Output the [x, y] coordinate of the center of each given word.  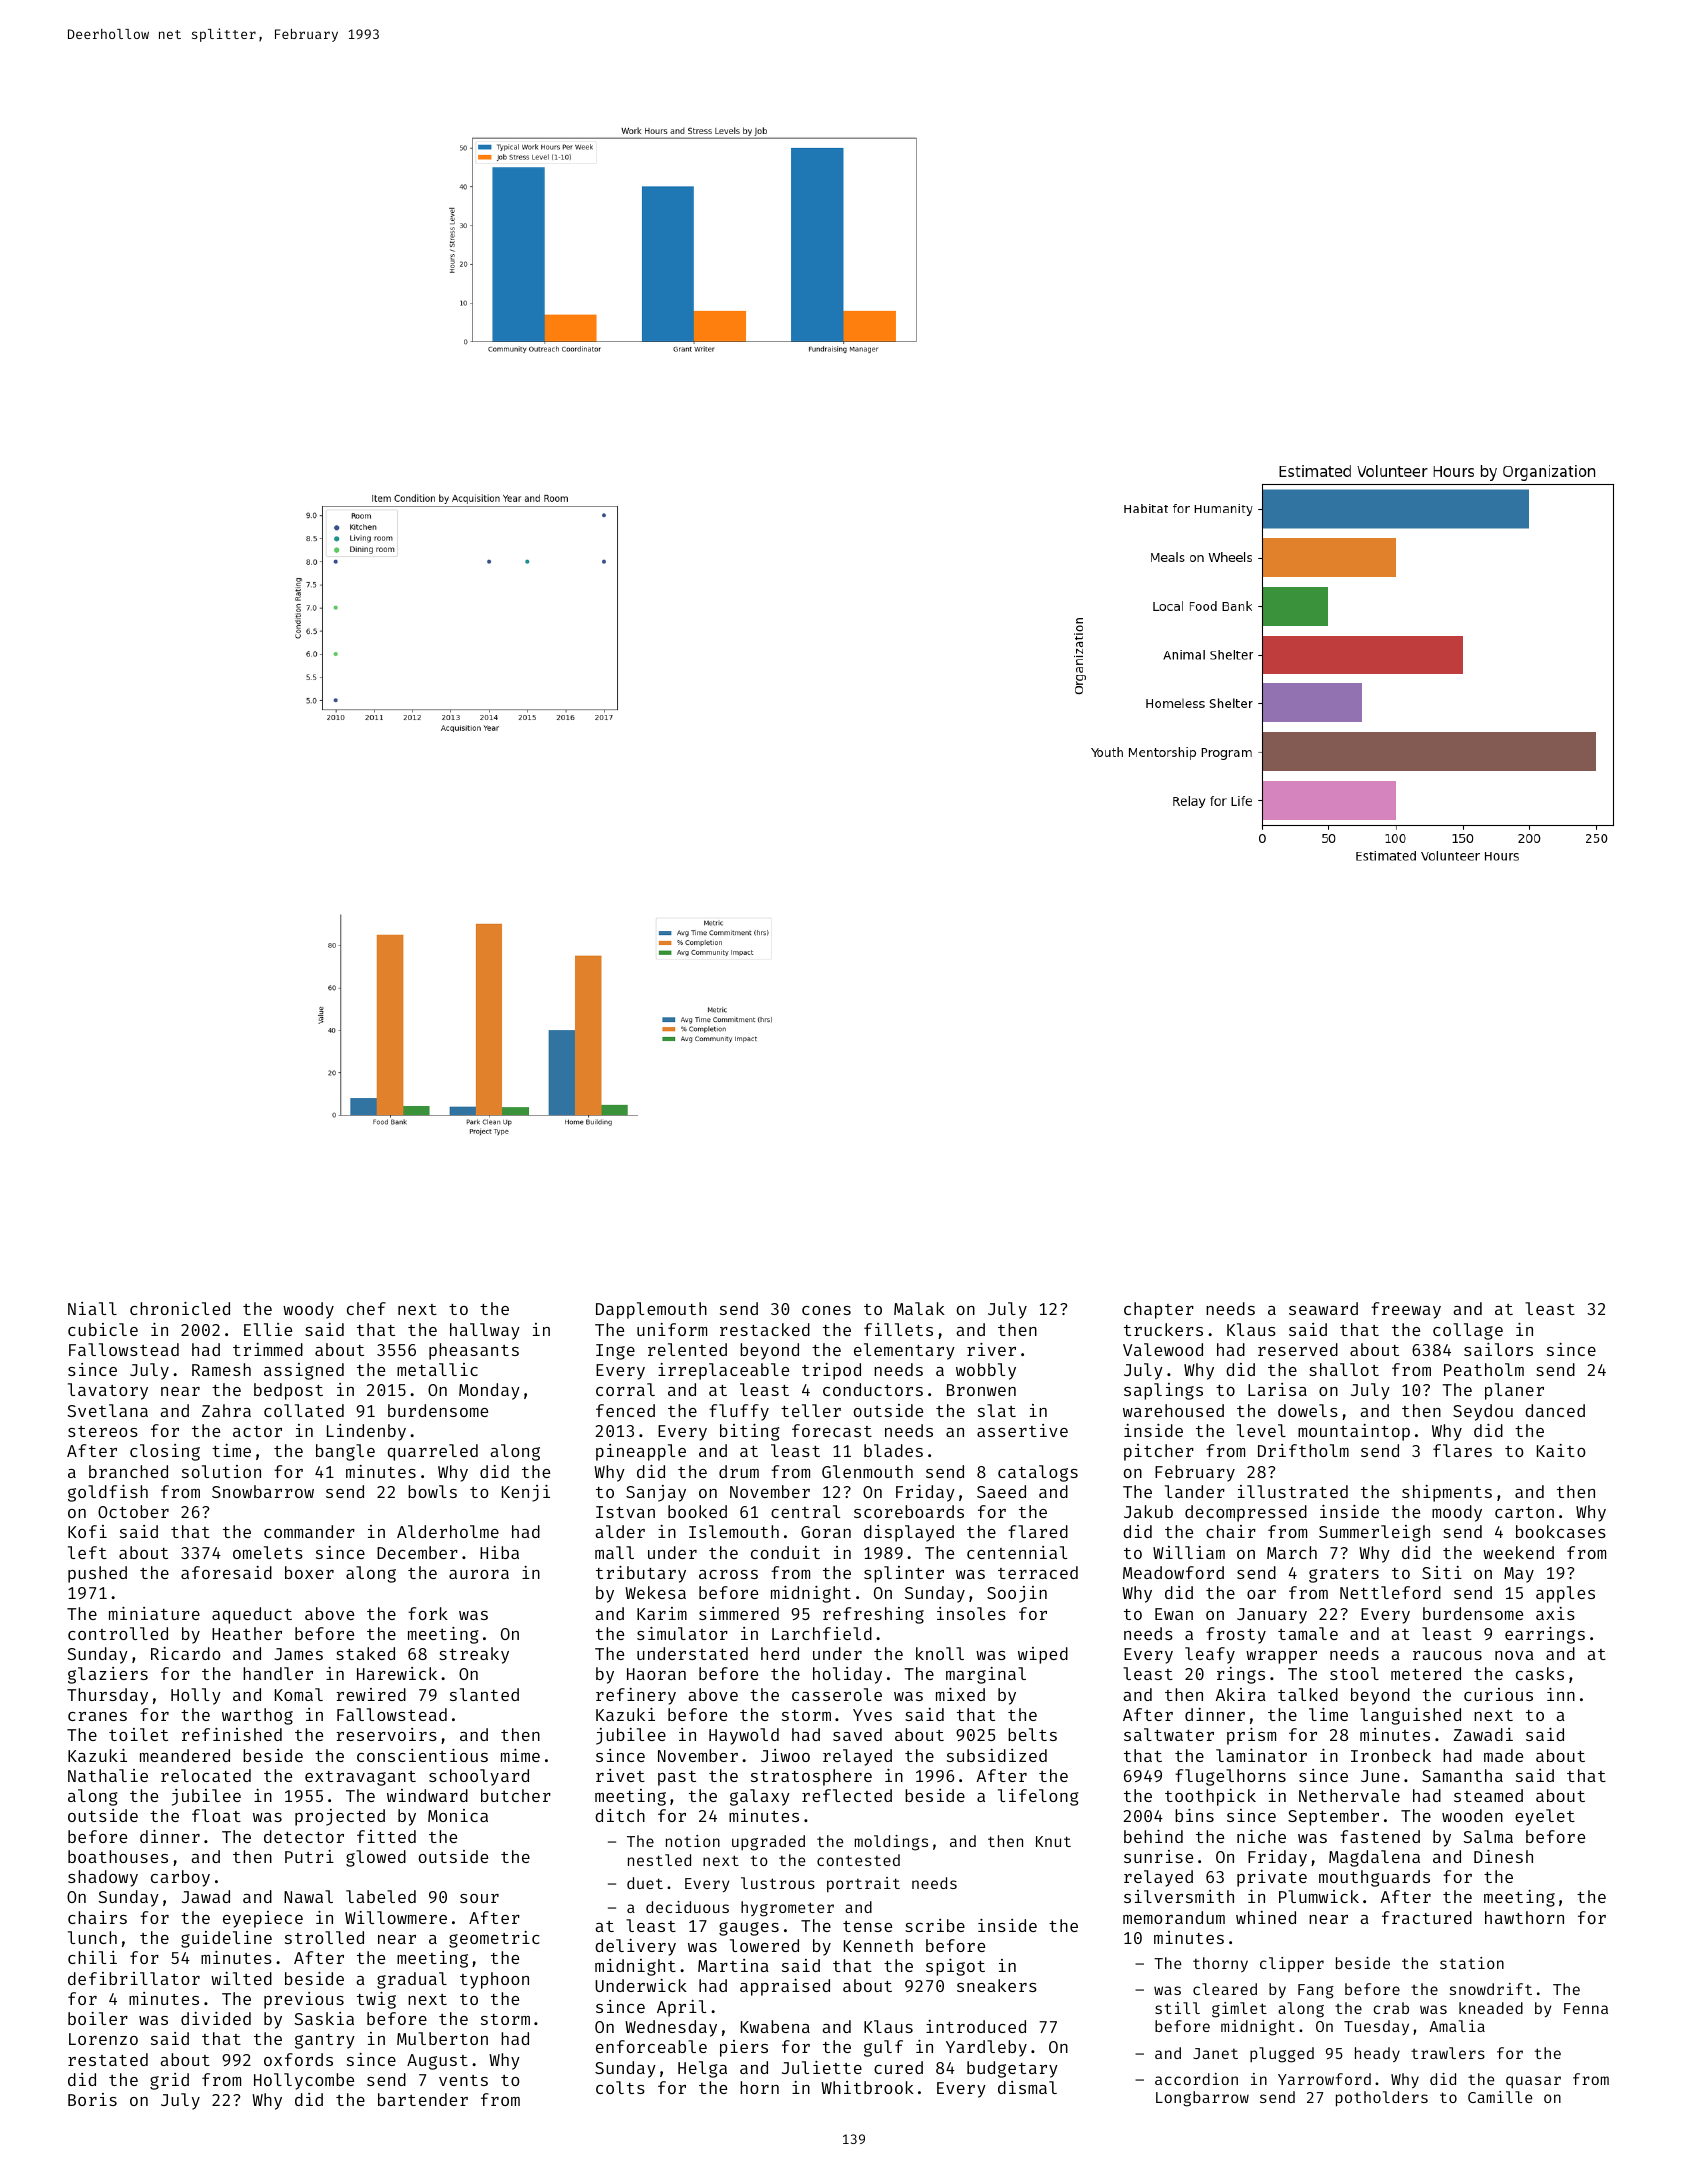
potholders [1382, 2099]
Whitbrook [867, 2087]
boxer [309, 1572]
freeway [1406, 1310]
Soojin [1017, 1594]
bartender [423, 2099]
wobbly [986, 1371]
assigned [304, 1371]
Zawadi [1483, 1734]
